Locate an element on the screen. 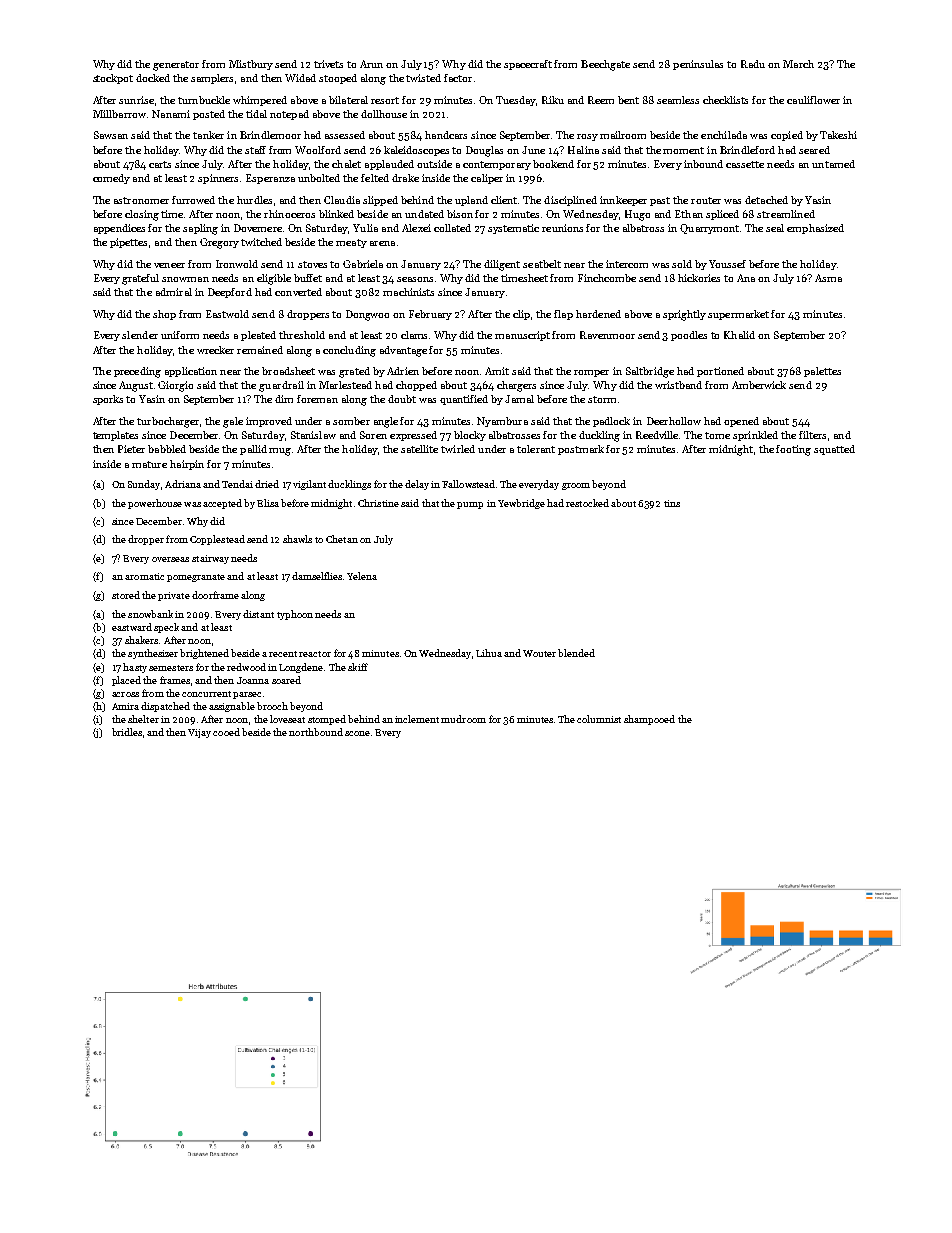 The width and height of the screenshot is (952, 1233). Jamal is located at coordinates (519, 399).
